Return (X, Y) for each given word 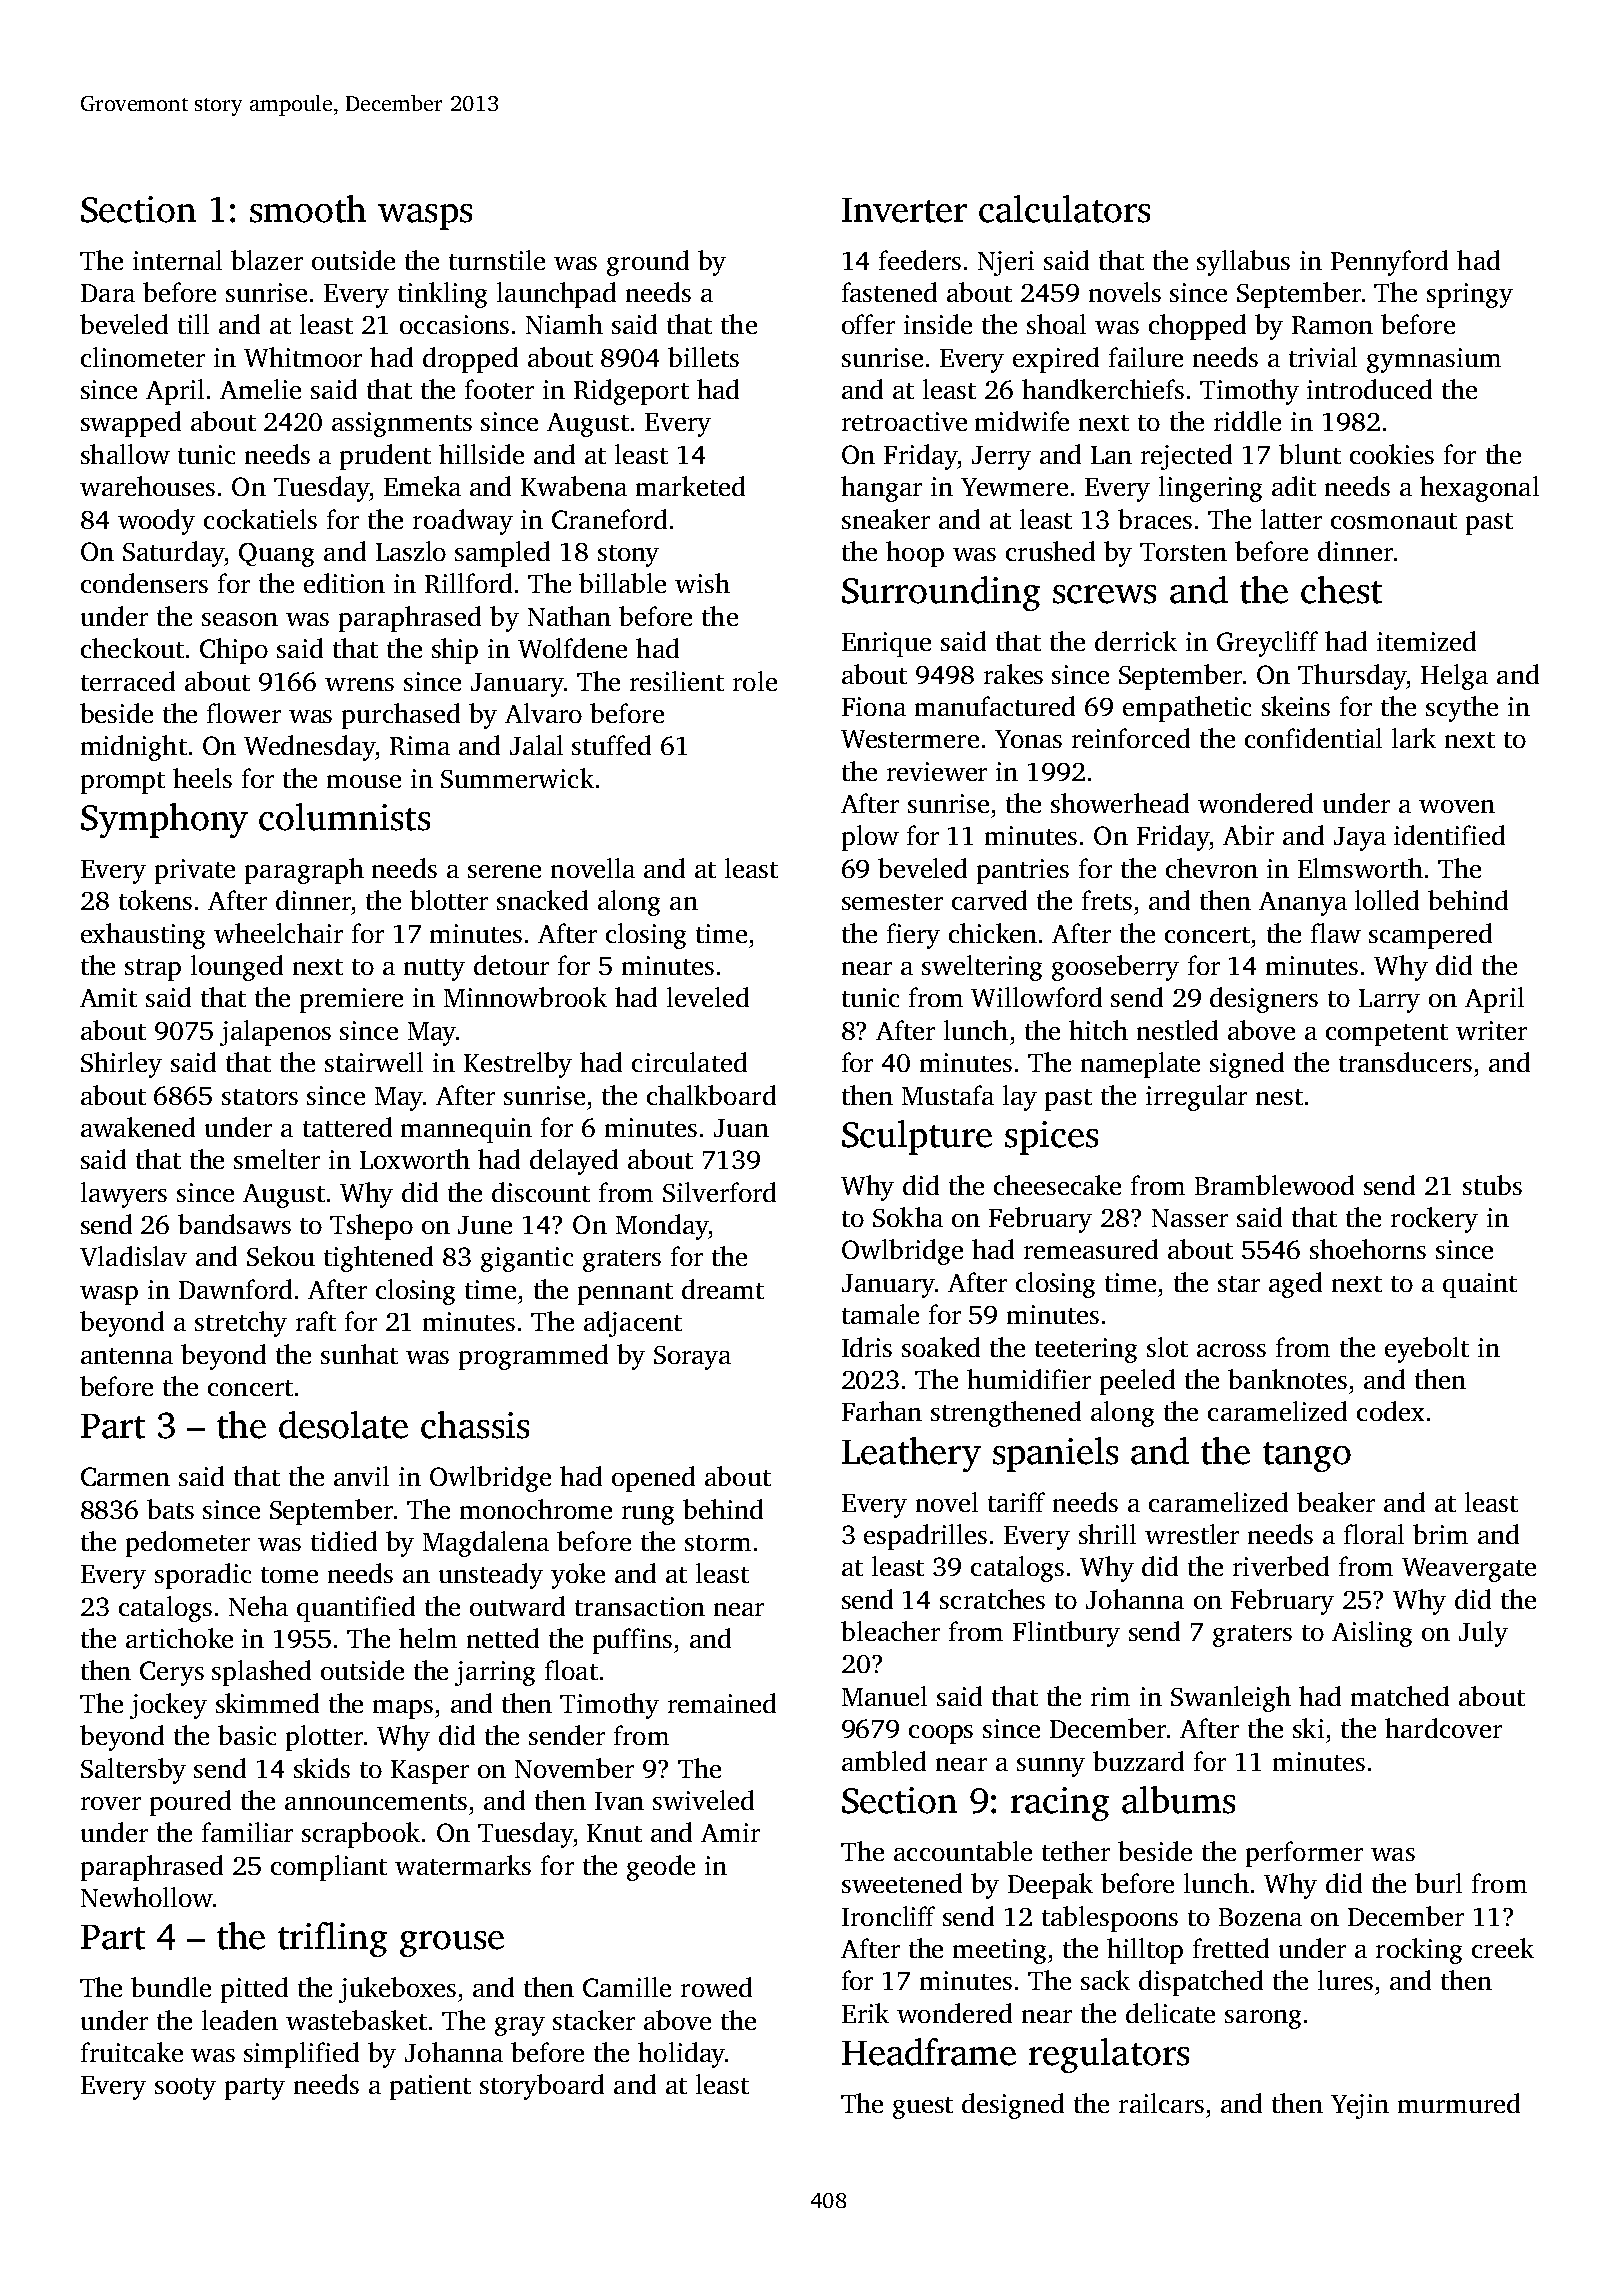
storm (718, 1543)
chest (1341, 590)
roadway (463, 522)
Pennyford (1389, 263)
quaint (1480, 1285)
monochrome (536, 1509)
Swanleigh (1231, 1699)
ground (648, 263)
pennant (625, 1294)
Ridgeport (631, 392)
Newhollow (147, 1897)
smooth (308, 209)
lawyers (124, 1195)
